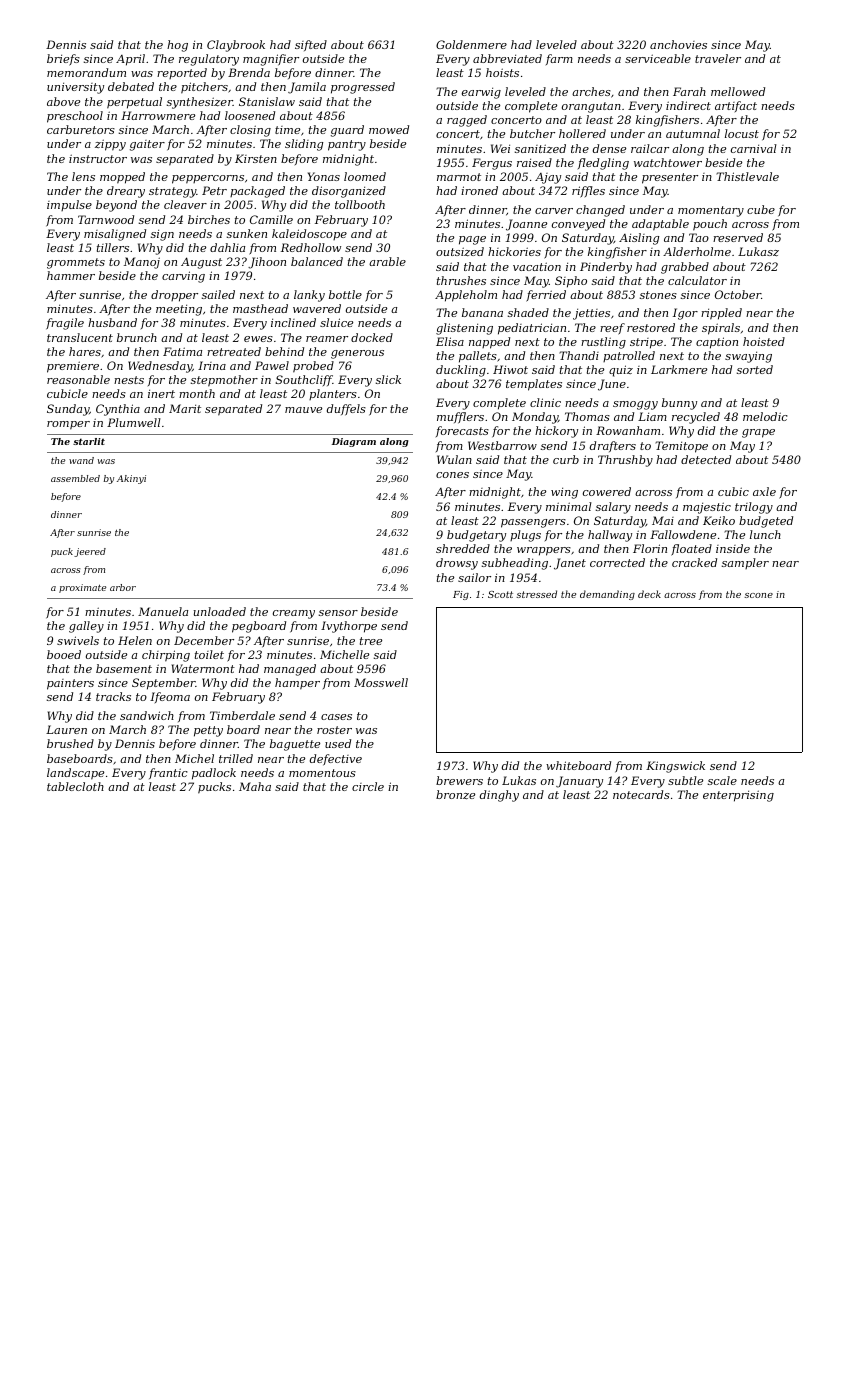  Describe the element at coordinates (255, 786) in the image. I see `Maha` at that location.
